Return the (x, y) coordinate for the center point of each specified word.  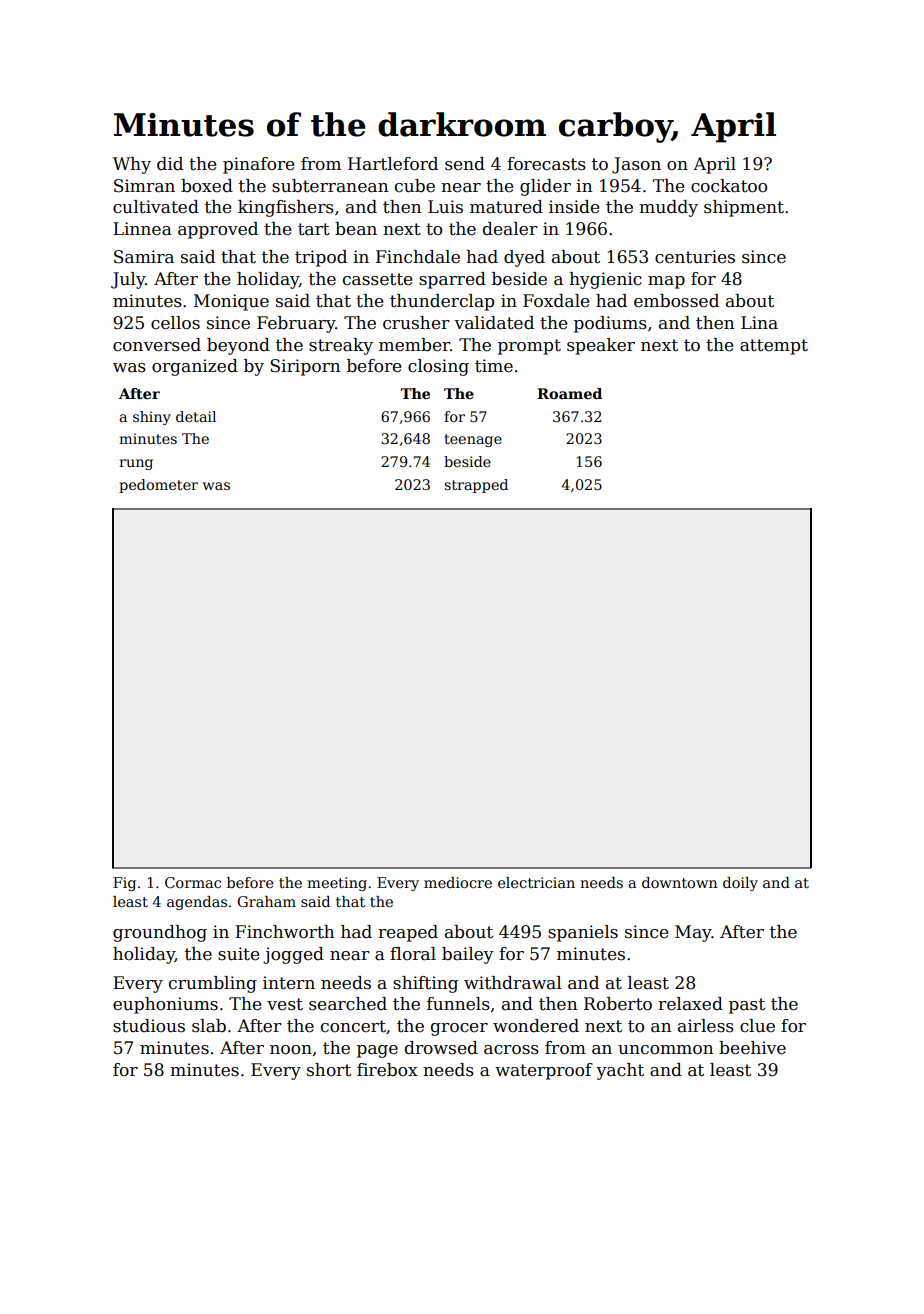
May (693, 933)
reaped (408, 933)
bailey (468, 955)
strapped (476, 486)
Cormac (193, 882)
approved (218, 230)
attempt (774, 347)
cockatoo (729, 186)
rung (136, 464)
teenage (473, 440)
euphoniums (165, 1005)
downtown (679, 882)
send (465, 164)
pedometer (158, 486)
